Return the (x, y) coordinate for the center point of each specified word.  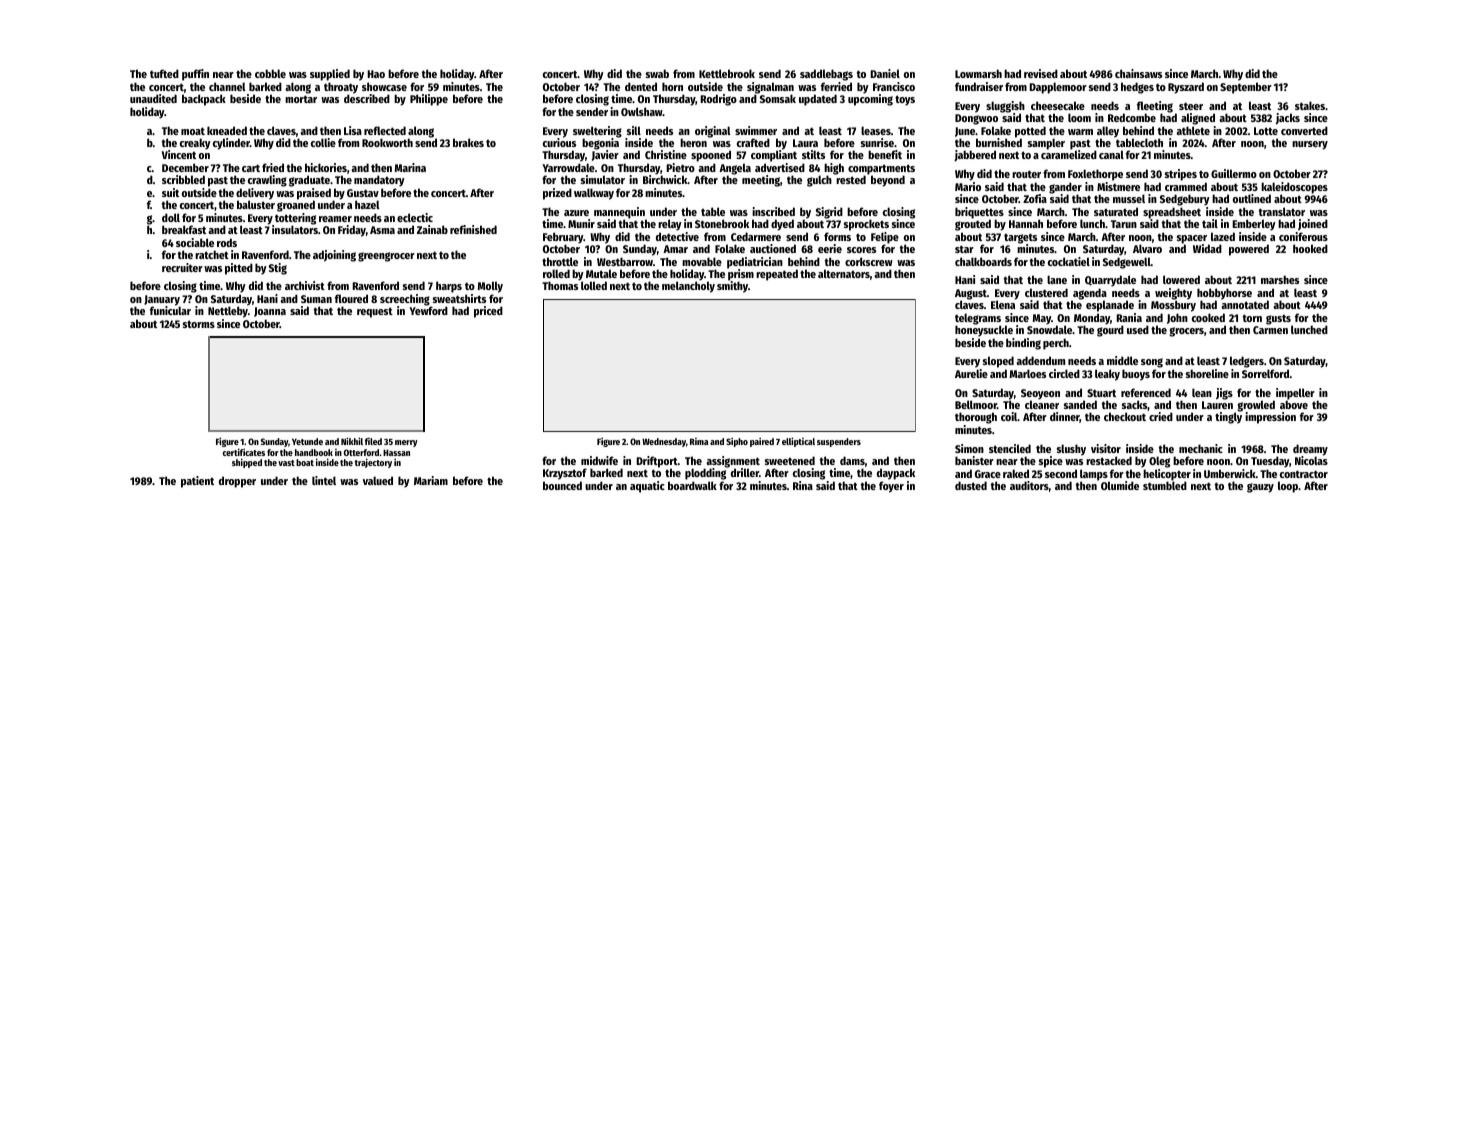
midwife (599, 460)
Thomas (560, 286)
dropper (237, 482)
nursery (1310, 145)
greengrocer (386, 257)
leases (876, 130)
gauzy (1260, 488)
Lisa (353, 130)
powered (1249, 250)
